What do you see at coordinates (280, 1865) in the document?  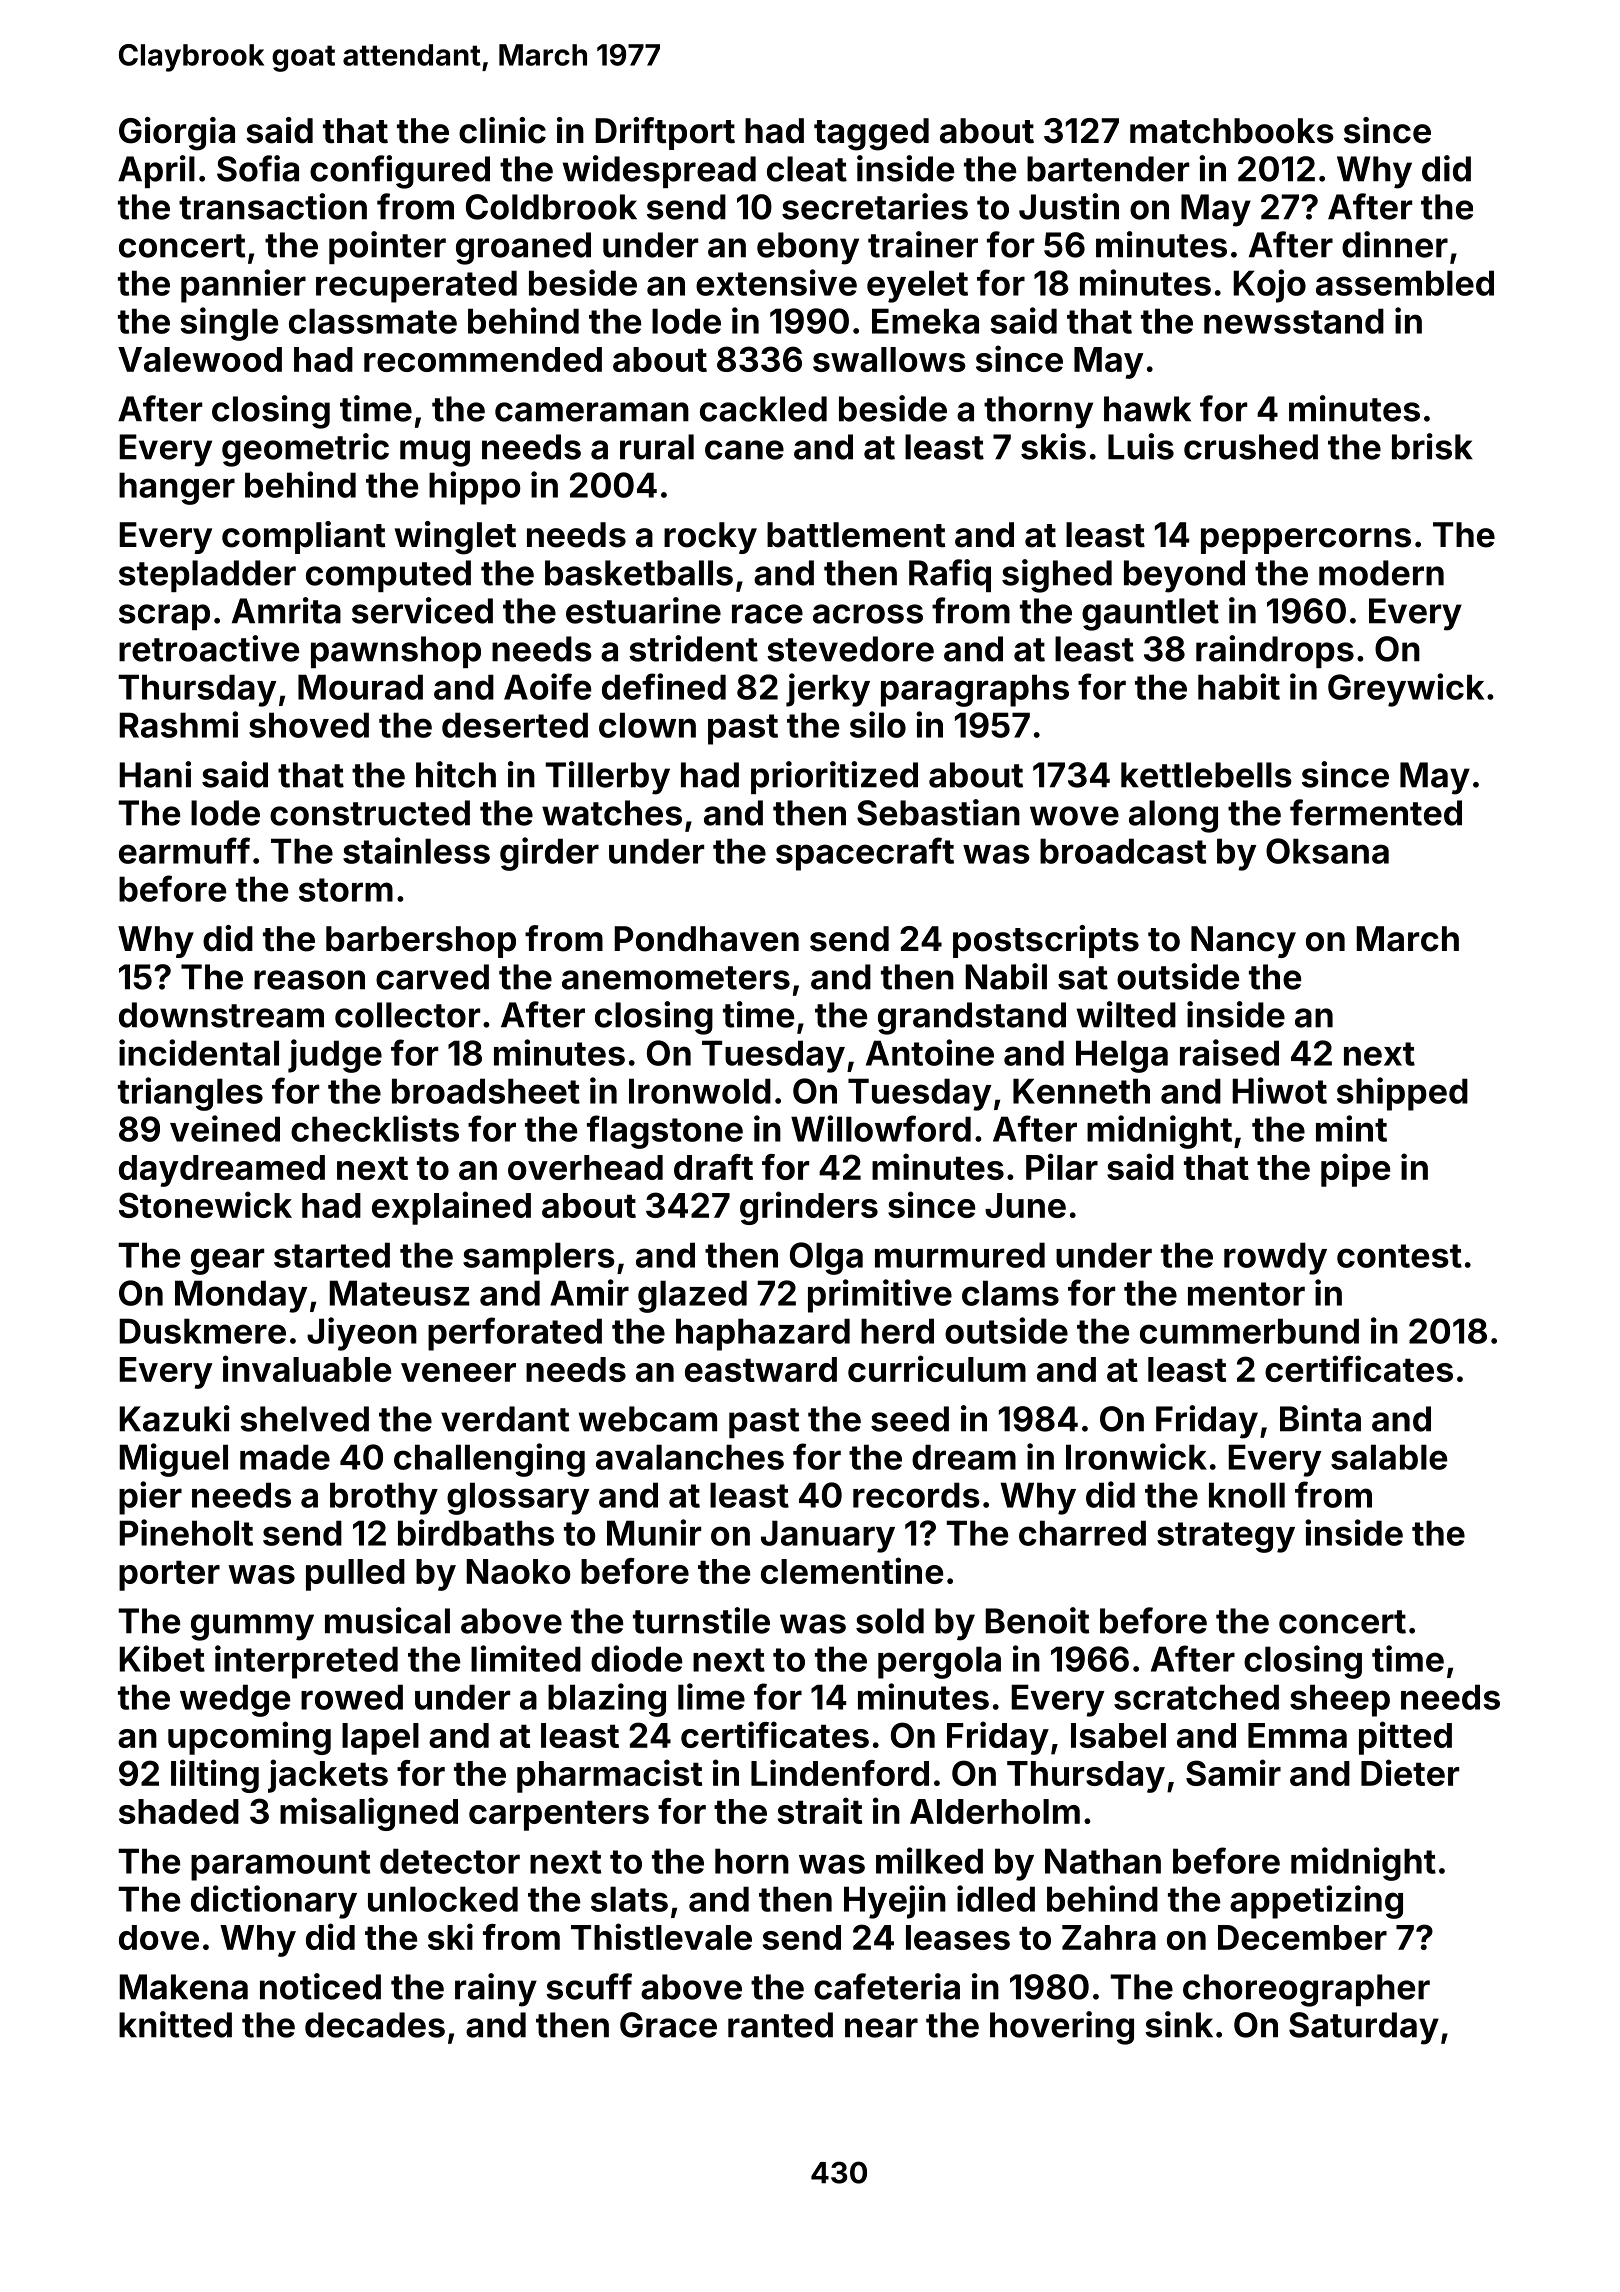 I see `paramount` at bounding box center [280, 1865].
